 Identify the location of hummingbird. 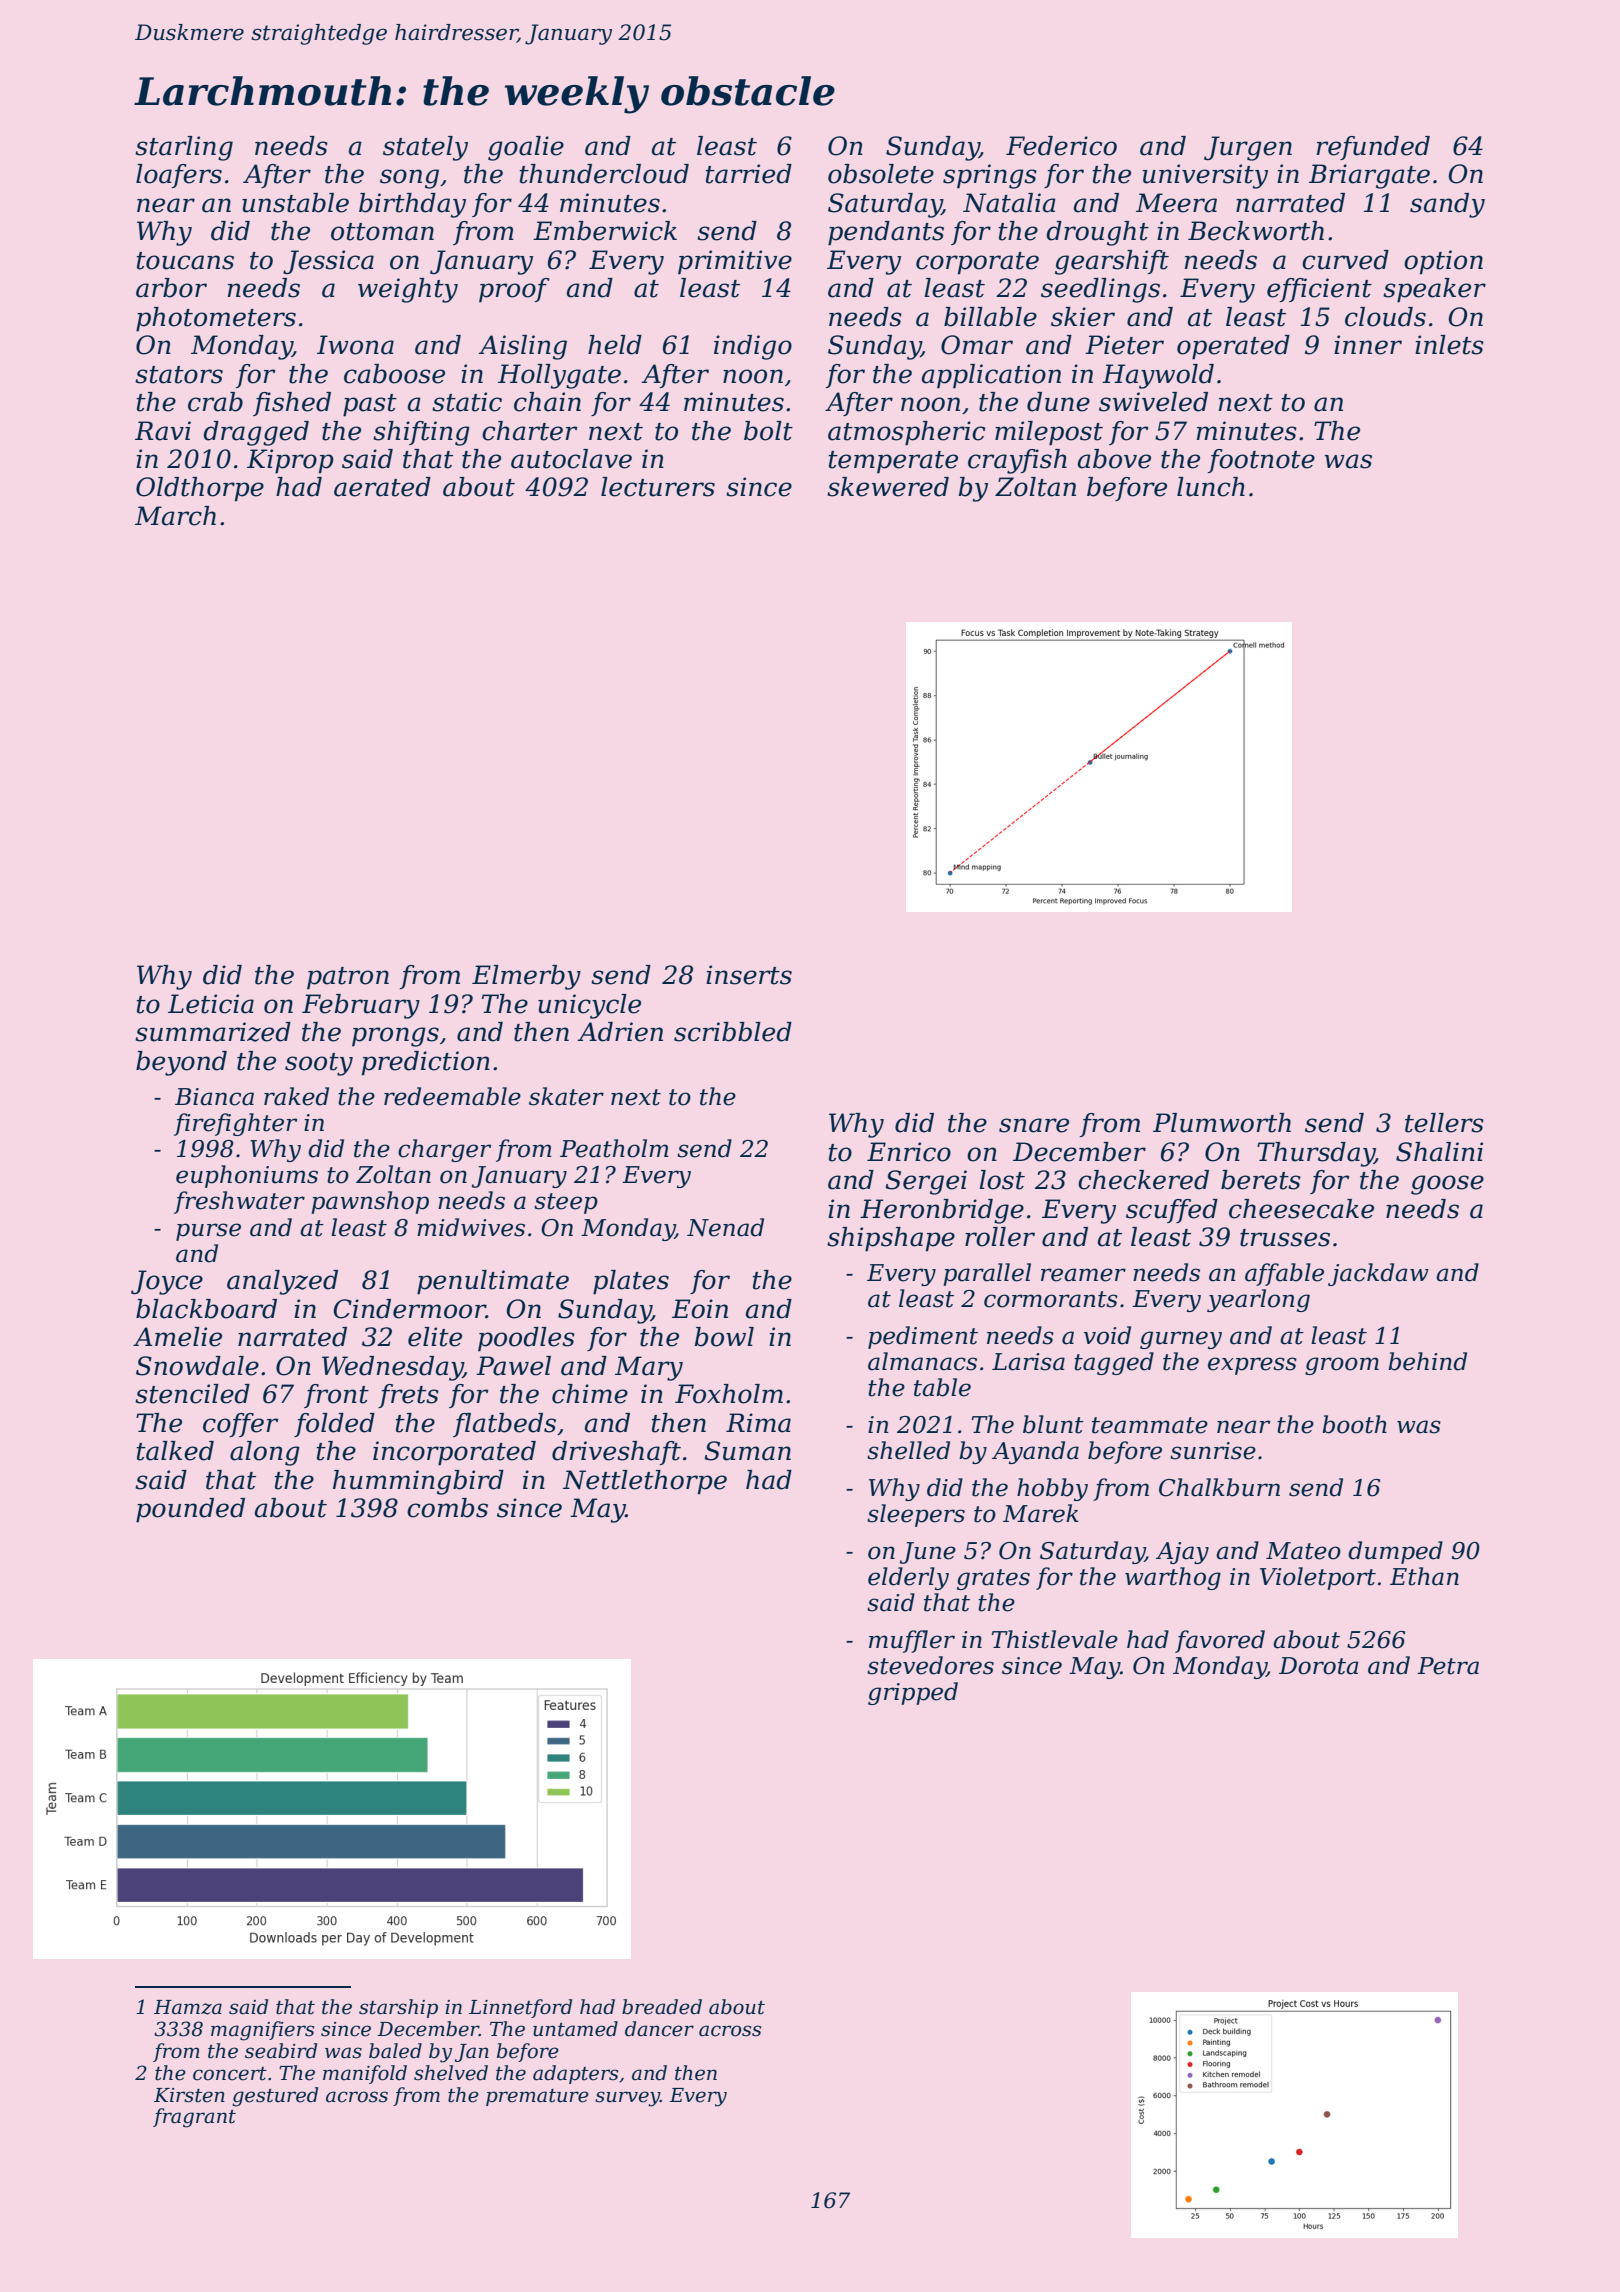
(418, 1482).
